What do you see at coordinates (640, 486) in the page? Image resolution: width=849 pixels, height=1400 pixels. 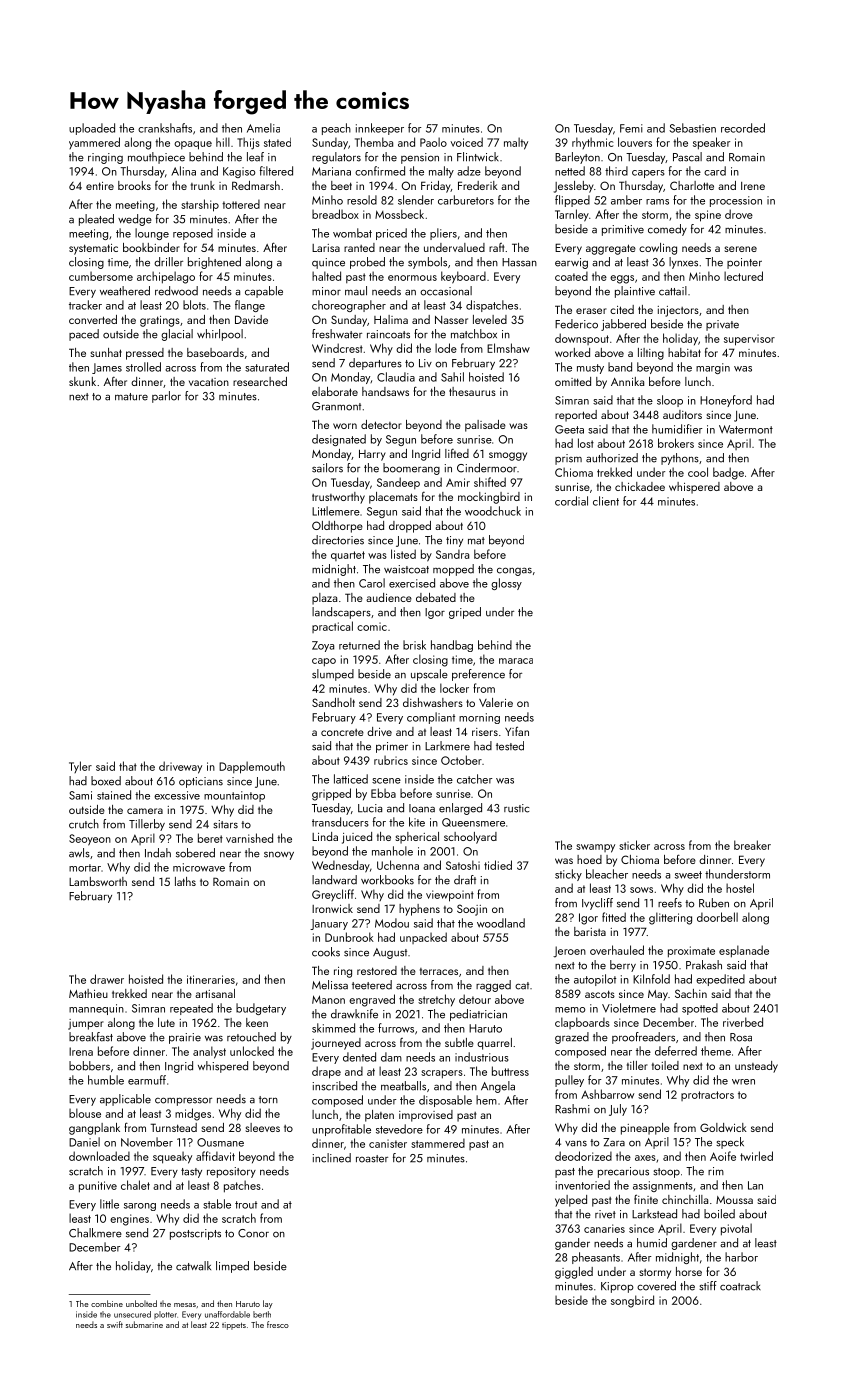 I see `chickadee` at bounding box center [640, 486].
